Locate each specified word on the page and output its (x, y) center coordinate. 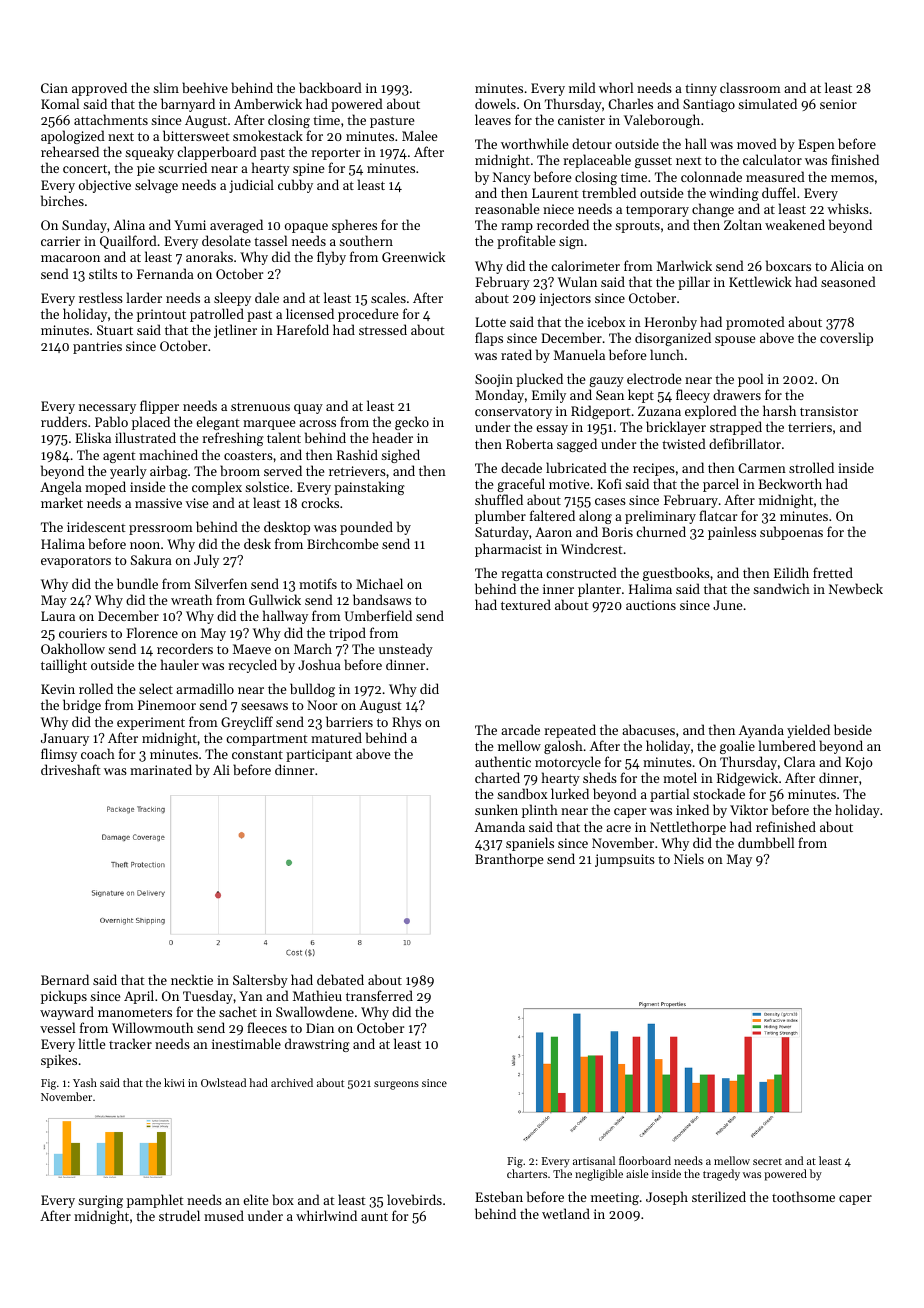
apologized (73, 137)
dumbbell (766, 842)
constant (257, 754)
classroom (750, 87)
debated (340, 979)
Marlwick (684, 265)
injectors (565, 299)
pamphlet (155, 1201)
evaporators (76, 562)
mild (582, 87)
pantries (97, 347)
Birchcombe (342, 543)
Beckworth (790, 483)
